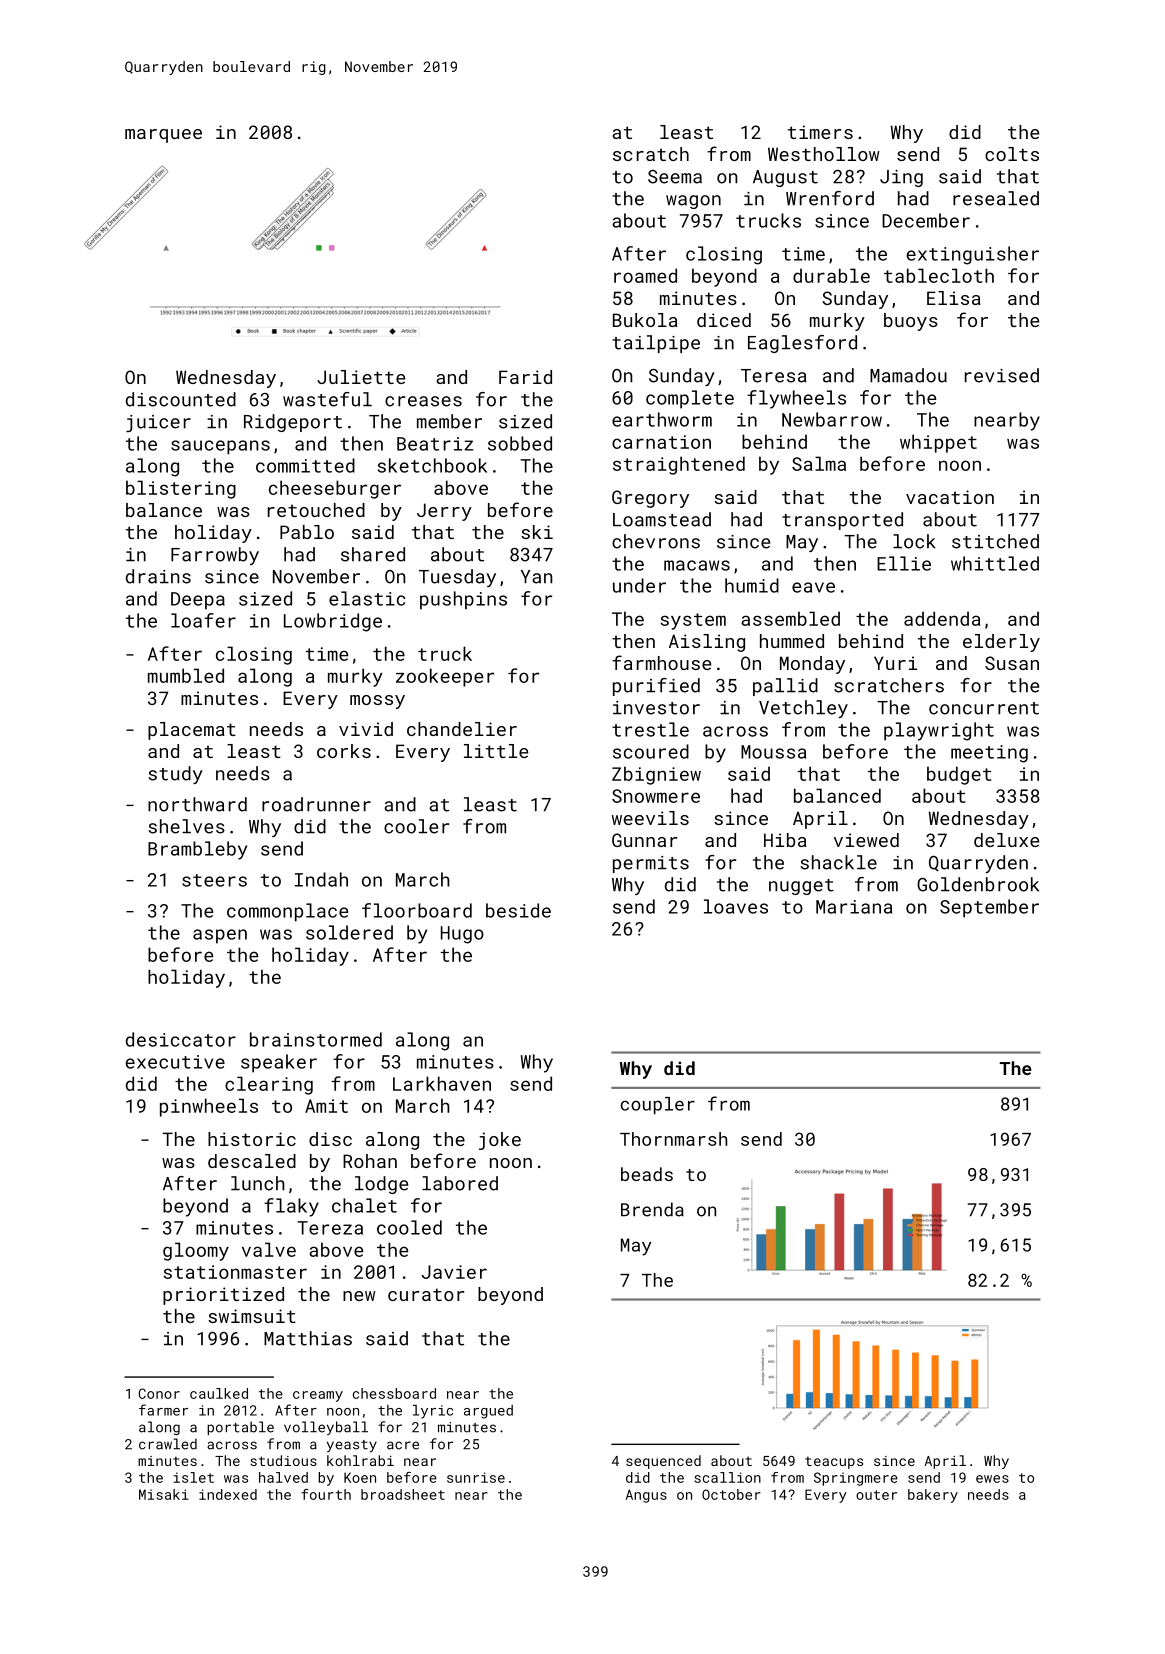 The image size is (1165, 1654). What do you see at coordinates (876, 1495) in the page?
I see `outer` at bounding box center [876, 1495].
